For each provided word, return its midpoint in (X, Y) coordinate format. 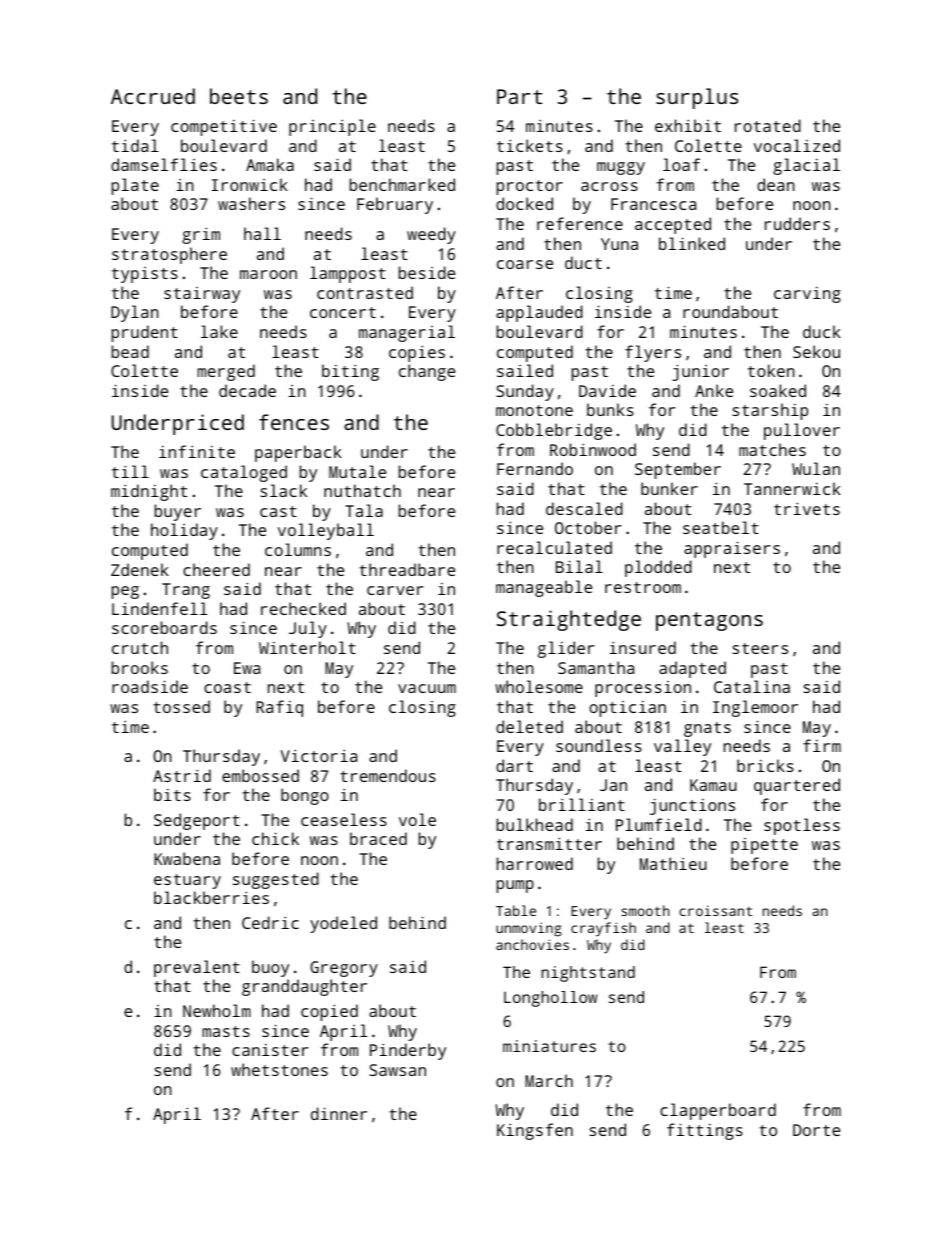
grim (201, 235)
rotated (768, 125)
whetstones (279, 1069)
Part (519, 96)
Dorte (816, 1130)
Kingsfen (535, 1131)
